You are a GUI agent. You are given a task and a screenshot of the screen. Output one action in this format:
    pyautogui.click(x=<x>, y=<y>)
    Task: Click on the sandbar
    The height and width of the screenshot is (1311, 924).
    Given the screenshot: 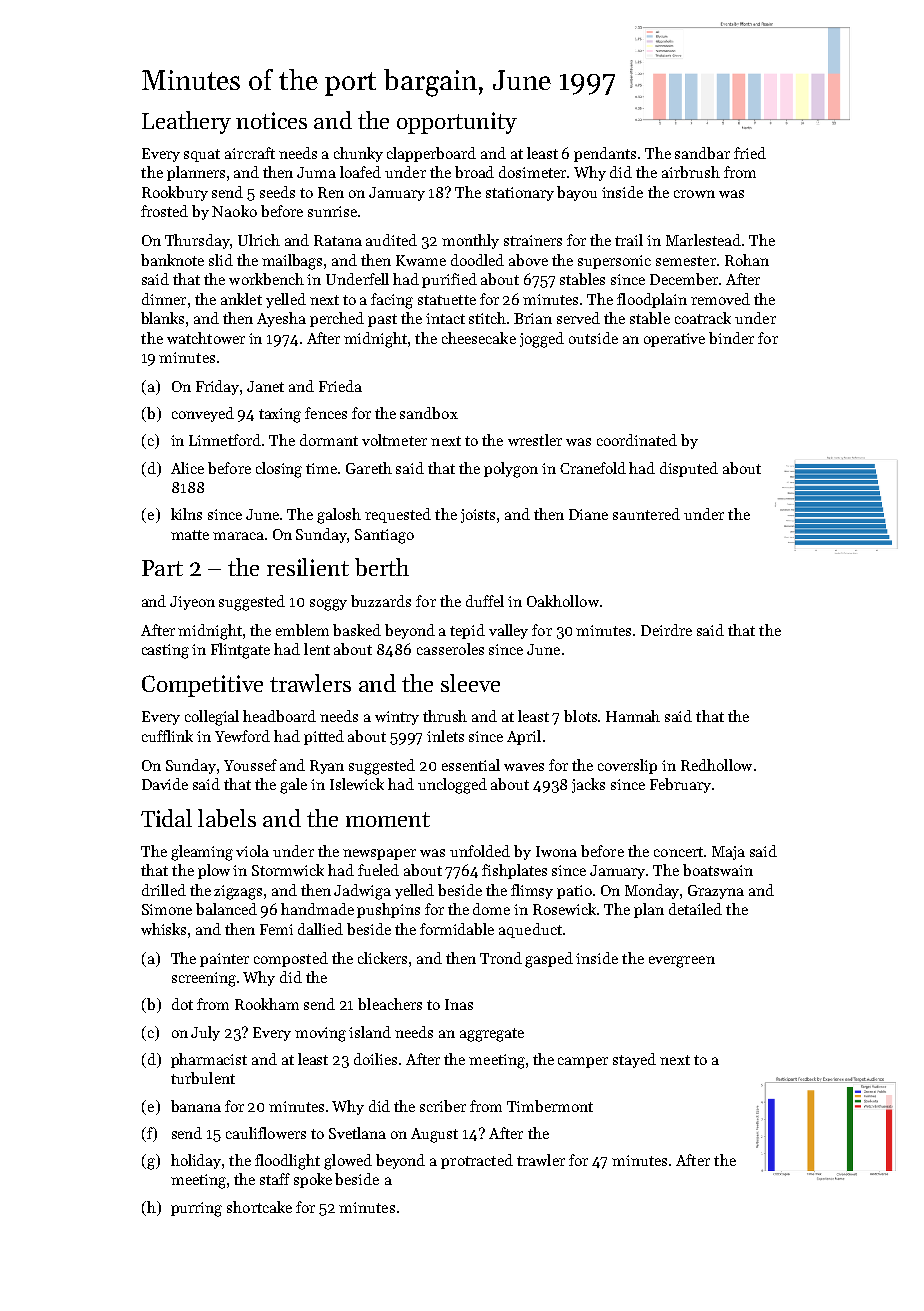 What is the action you would take?
    pyautogui.click(x=702, y=153)
